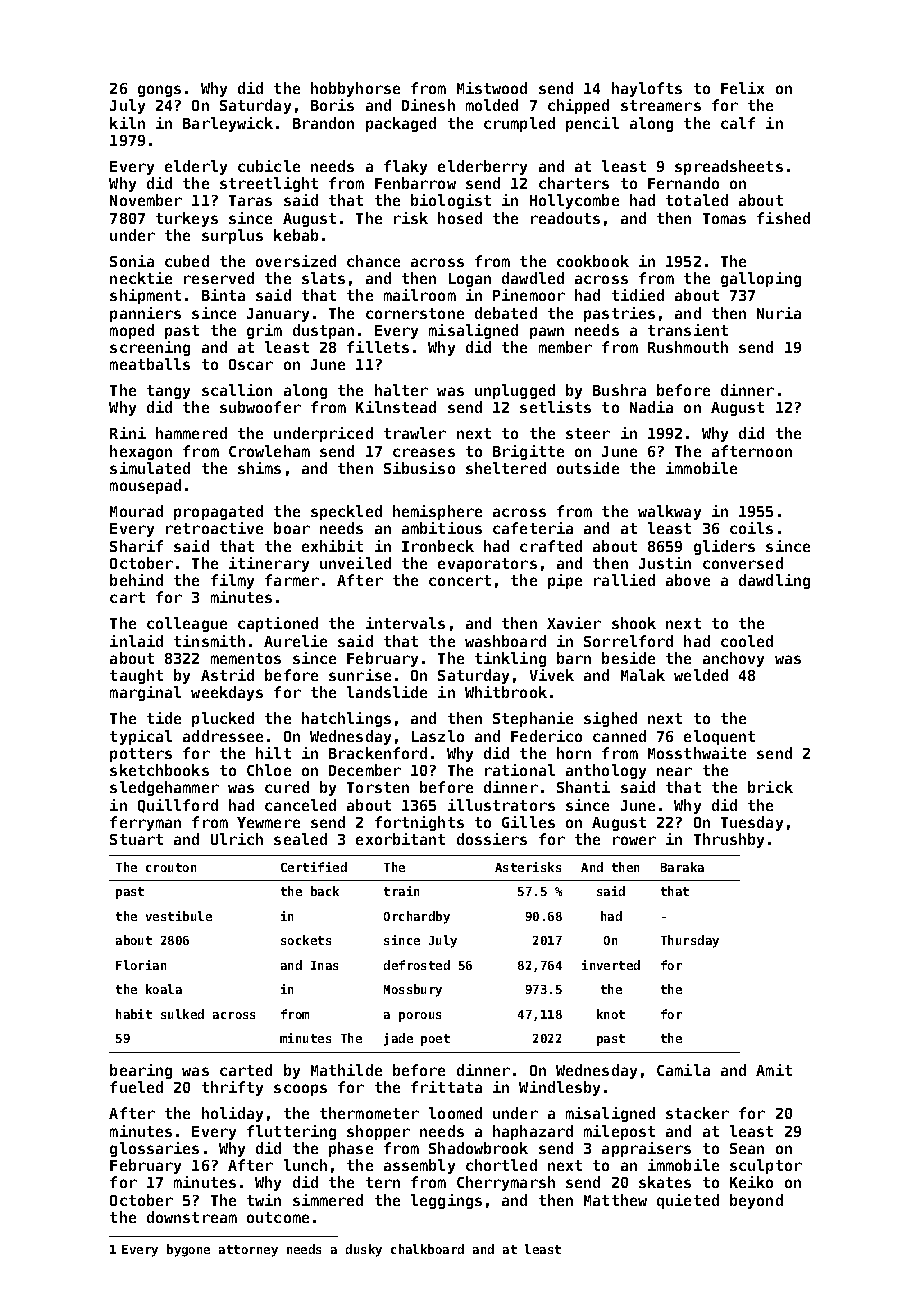  What do you see at coordinates (574, 623) in the document?
I see `Xavier` at bounding box center [574, 623].
